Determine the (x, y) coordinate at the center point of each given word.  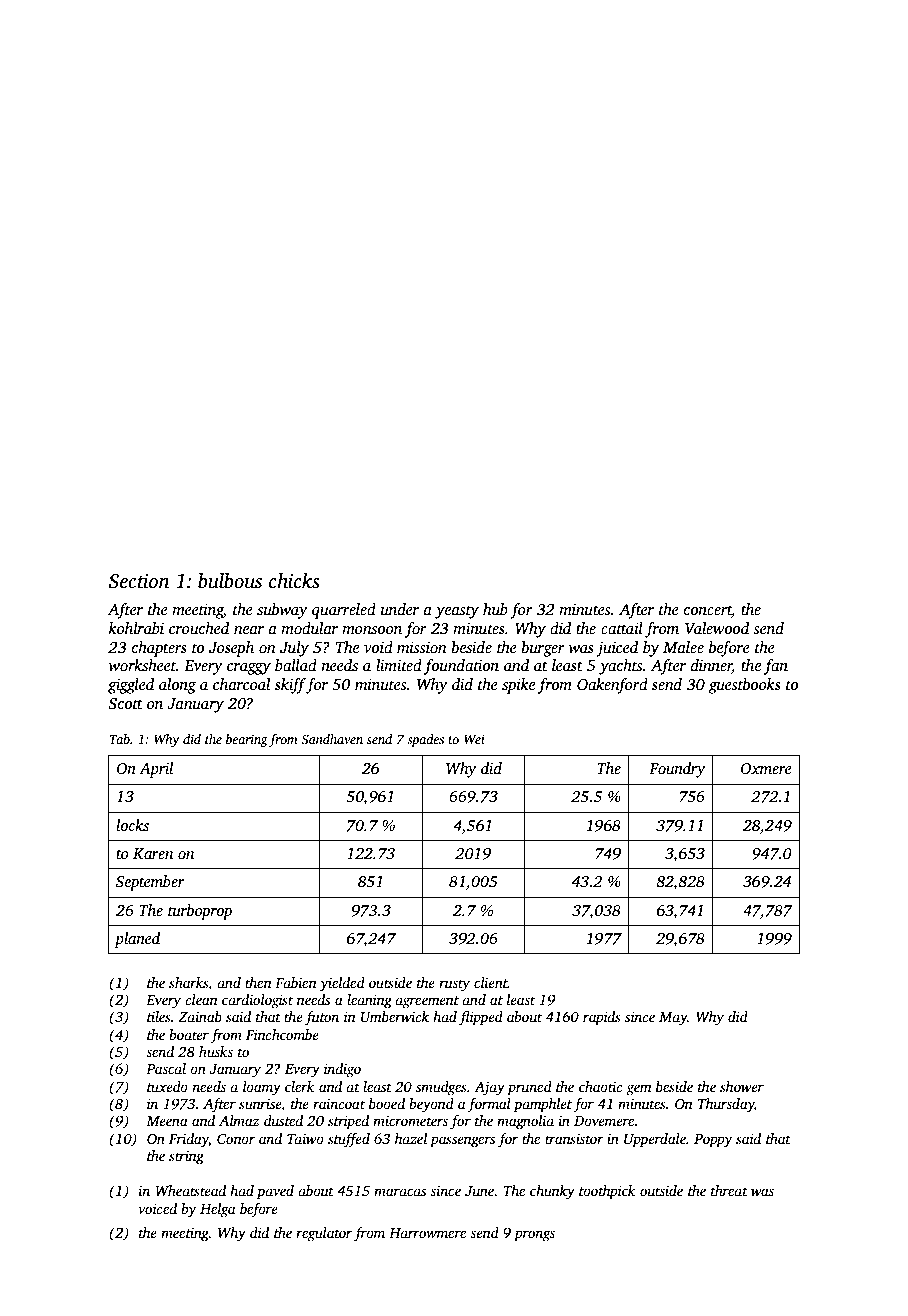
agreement (427, 1002)
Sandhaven (332, 739)
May (673, 1019)
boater (189, 1034)
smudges (441, 1088)
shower (742, 1086)
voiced (157, 1208)
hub (495, 609)
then (258, 982)
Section (139, 581)
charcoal (241, 684)
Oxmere (766, 768)
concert (708, 611)
